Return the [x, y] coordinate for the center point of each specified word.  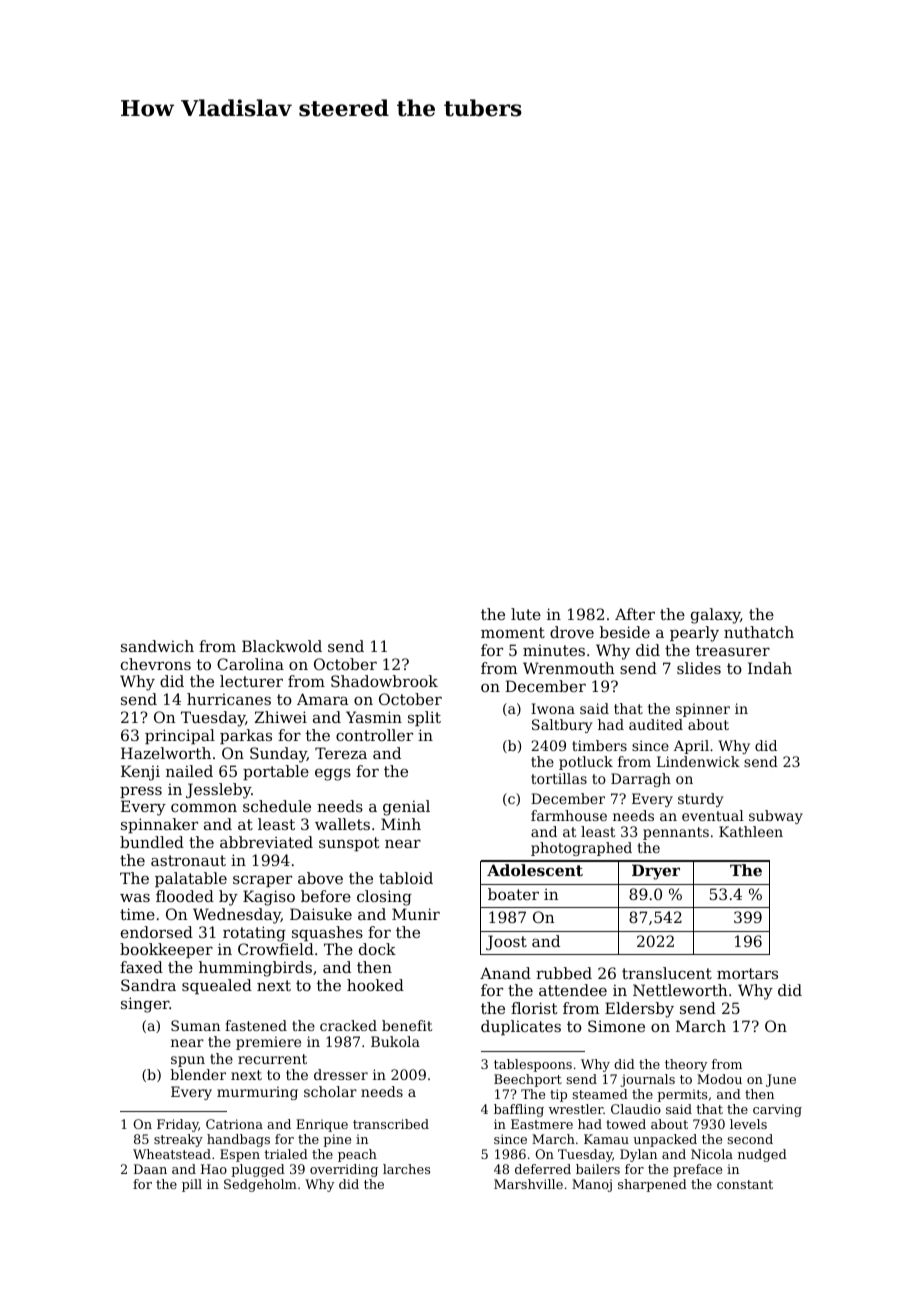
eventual [713, 815]
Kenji [140, 773]
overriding [344, 1170]
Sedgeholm [260, 1185]
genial [406, 808]
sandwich [157, 646]
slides [699, 668]
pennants [676, 833]
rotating [254, 934]
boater [513, 894]
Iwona [553, 708]
